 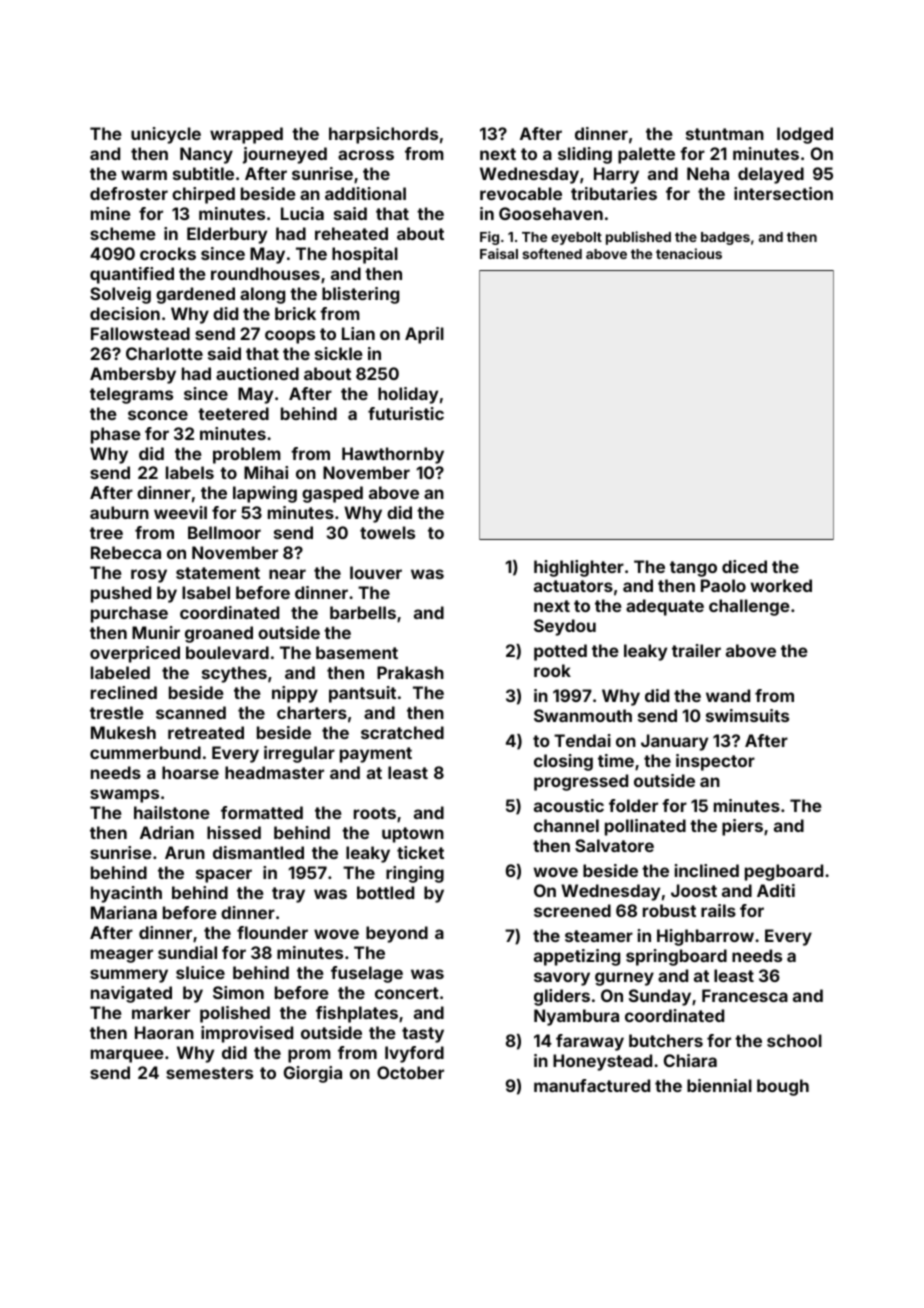 I want to click on bough, so click(x=783, y=1087).
